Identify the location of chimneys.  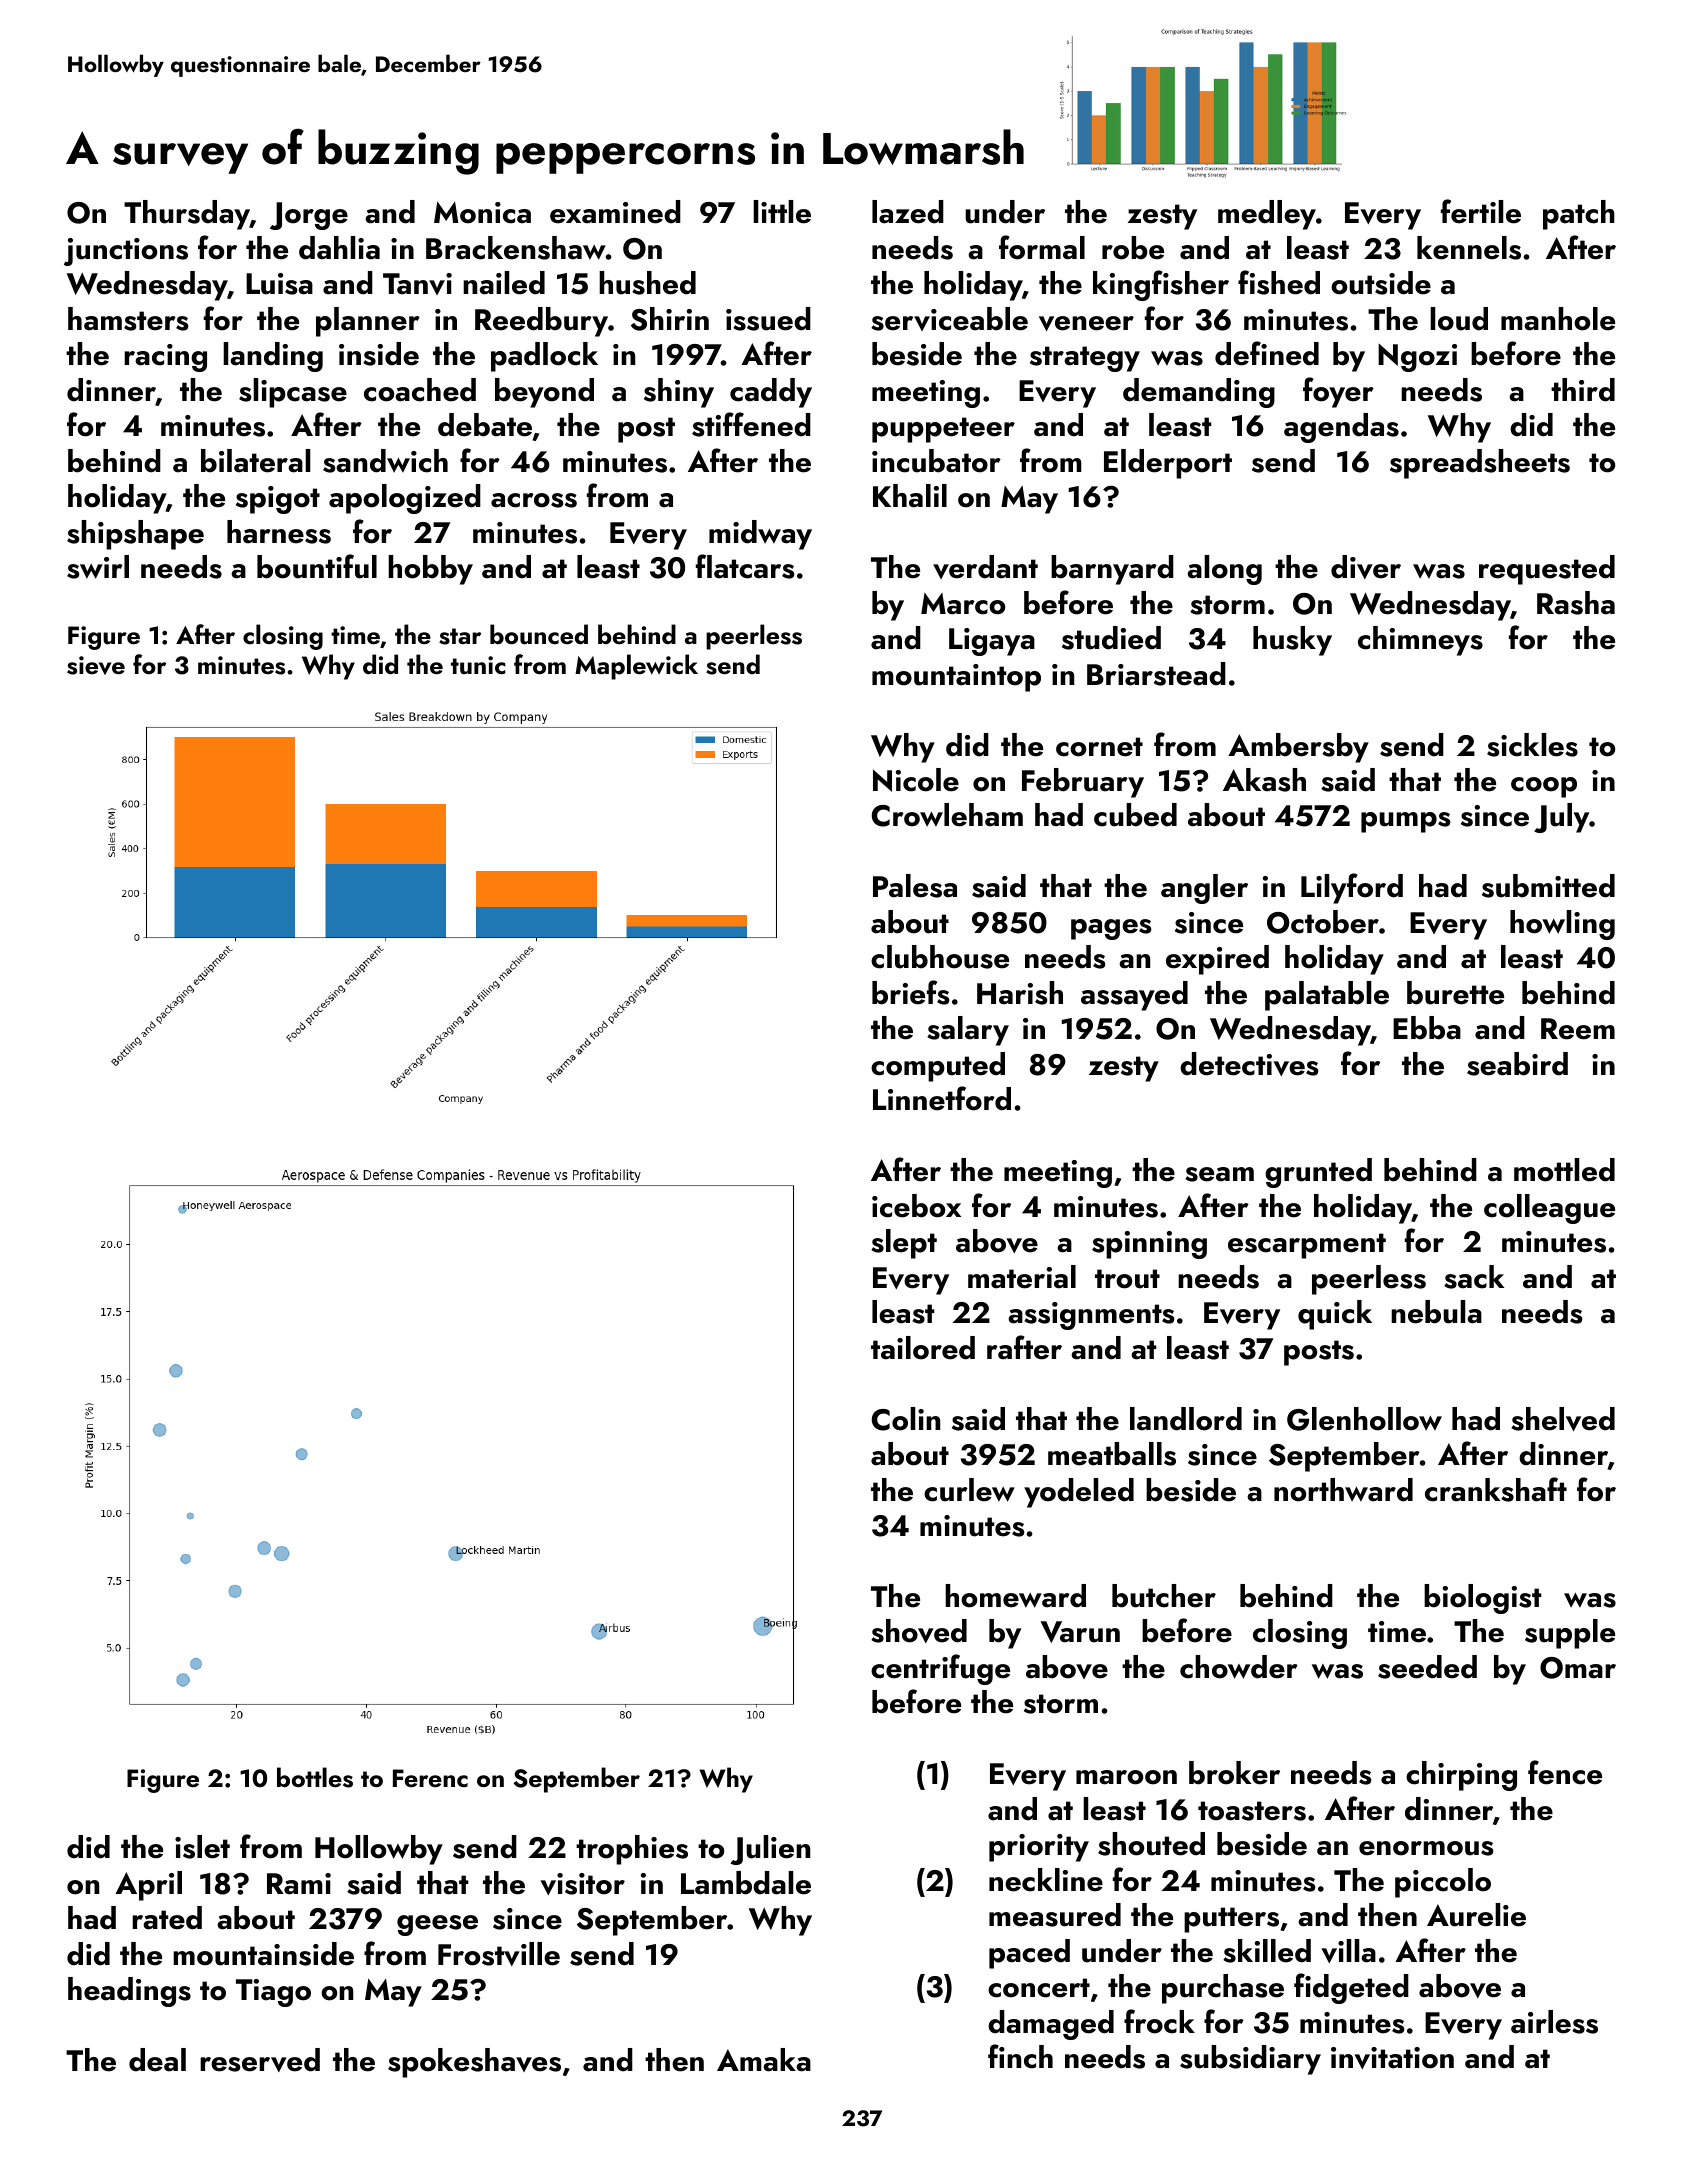
(1420, 641).
